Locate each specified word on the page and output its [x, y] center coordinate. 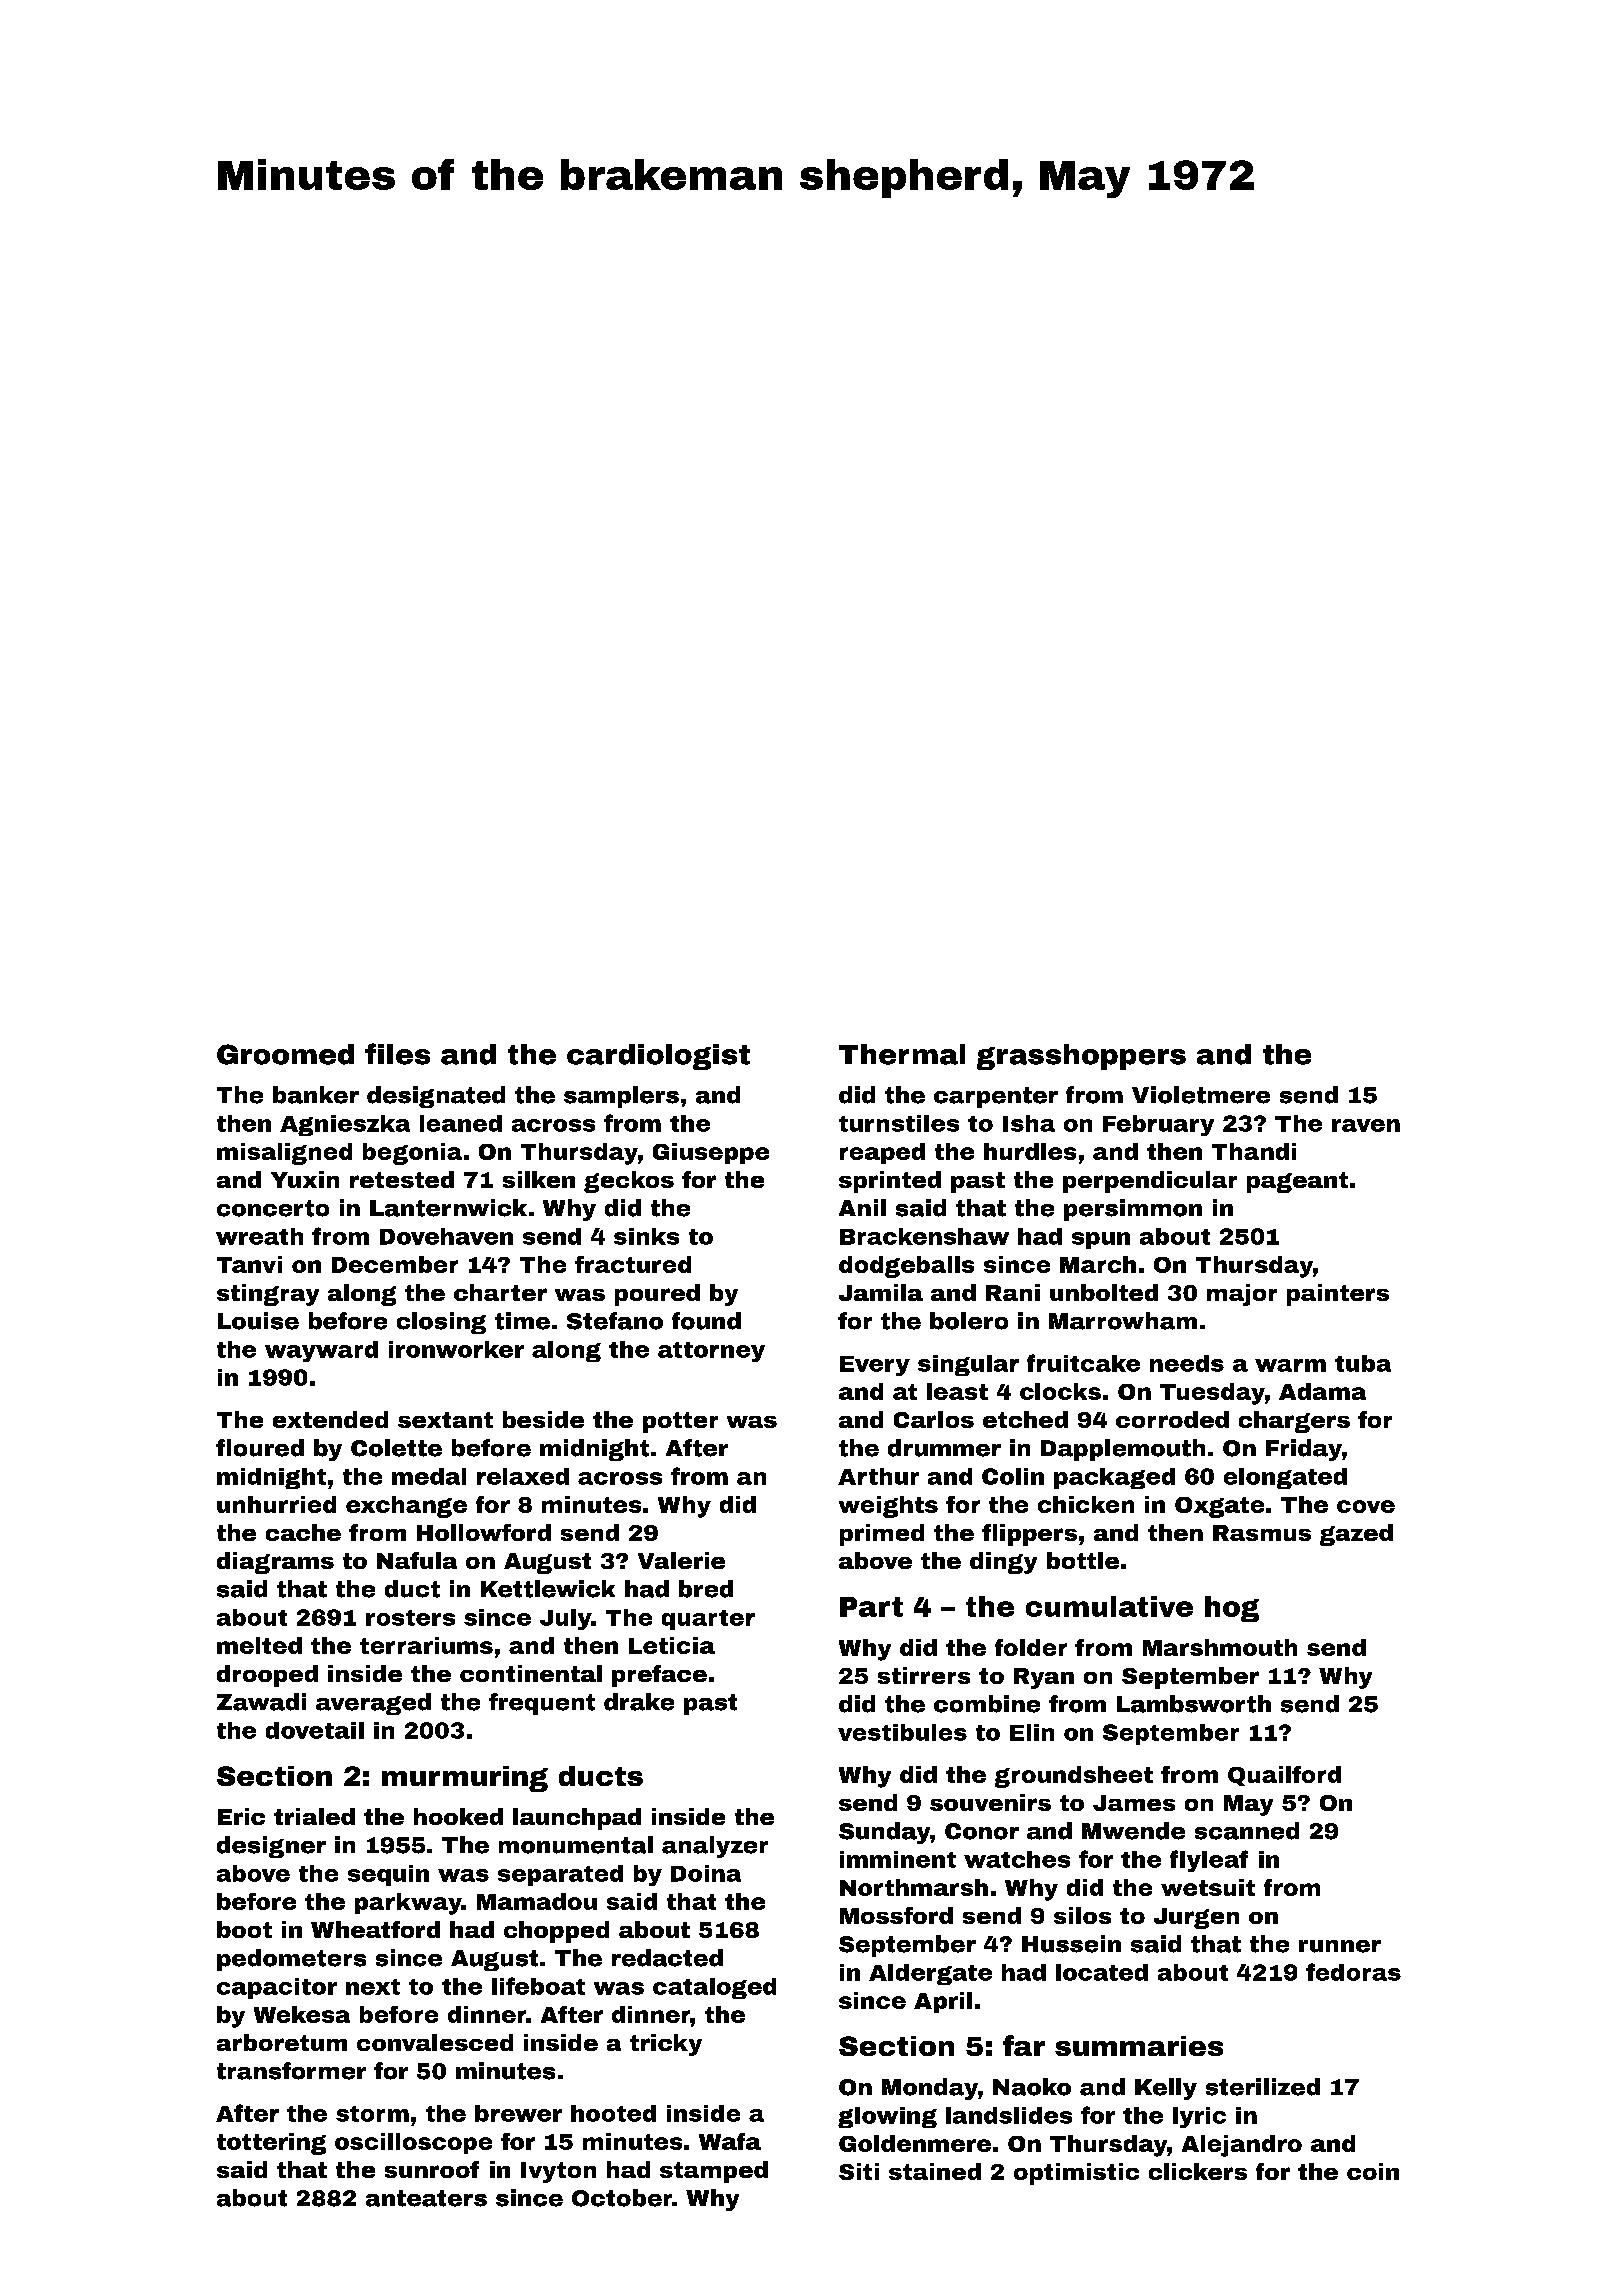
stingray [268, 1295]
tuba [1363, 1363]
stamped [714, 2172]
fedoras [1353, 1972]
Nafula [417, 1560]
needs [1187, 1363]
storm [372, 2114]
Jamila [881, 1292]
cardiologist [658, 1057]
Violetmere [1201, 1095]
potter [680, 1422]
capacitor [277, 1988]
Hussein [1071, 1944]
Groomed [285, 1054]
